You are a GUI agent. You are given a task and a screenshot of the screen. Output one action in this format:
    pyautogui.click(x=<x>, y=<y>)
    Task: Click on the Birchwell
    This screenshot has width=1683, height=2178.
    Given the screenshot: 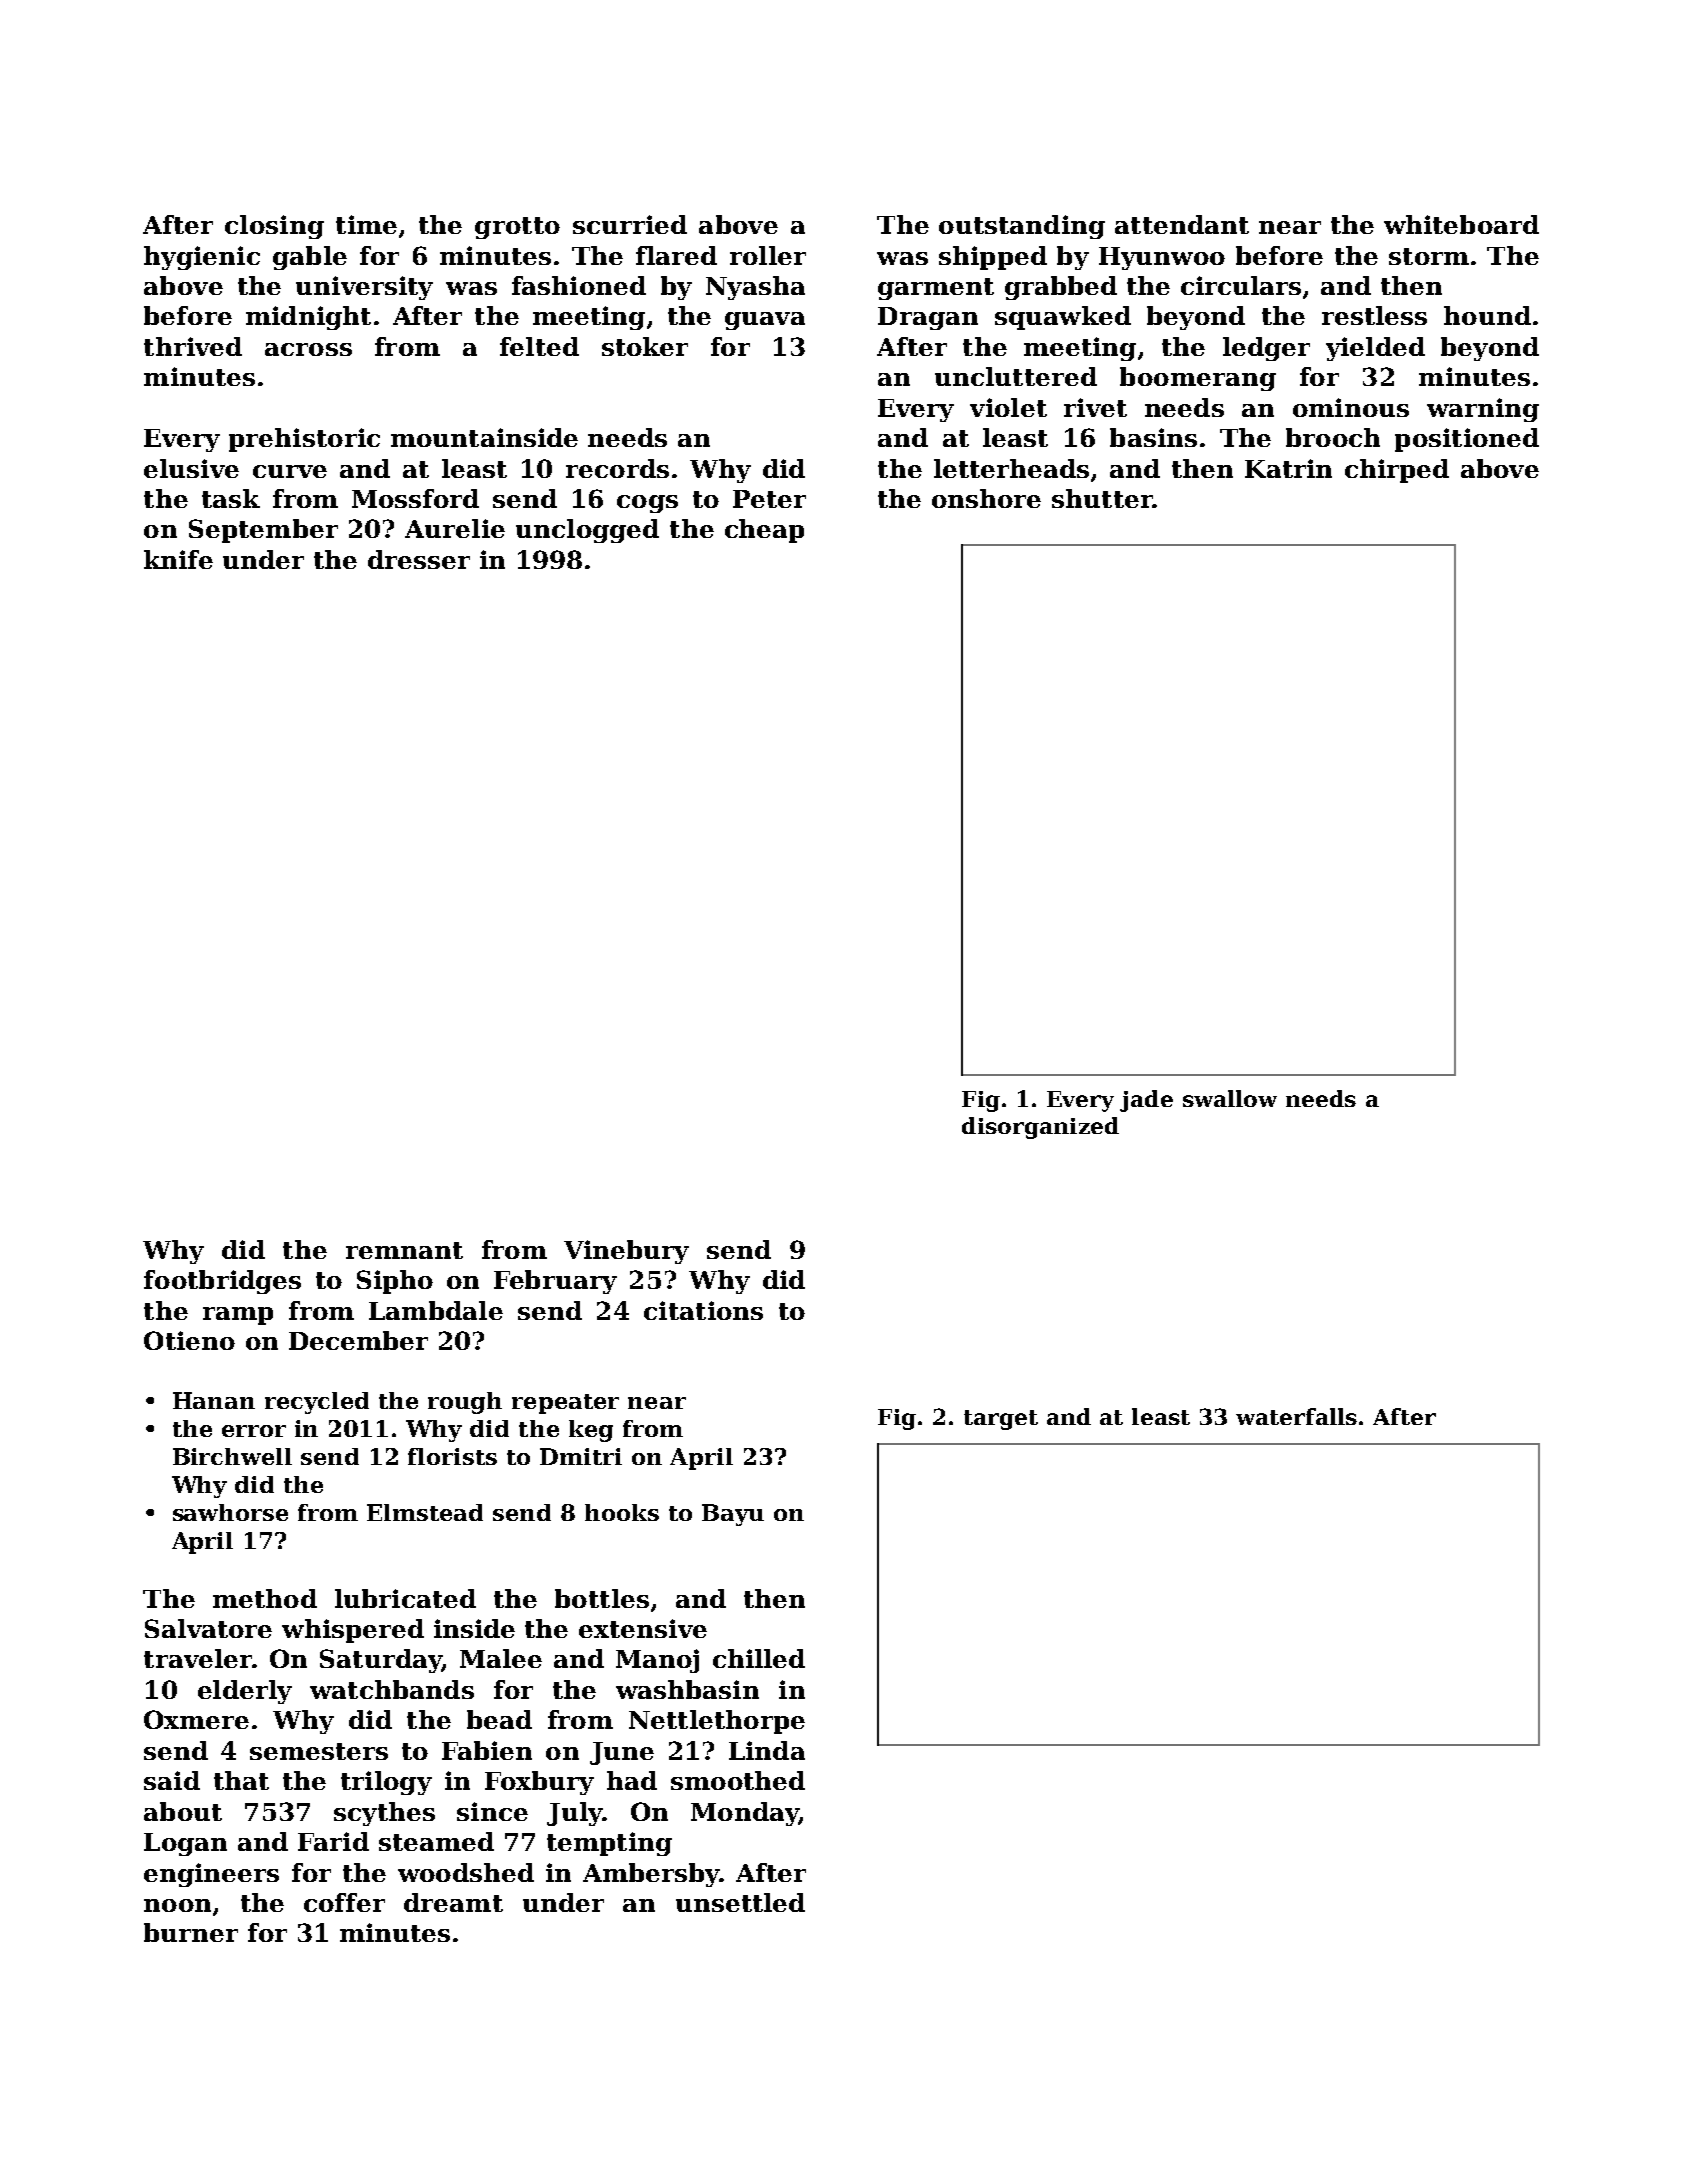 What is the action you would take?
    pyautogui.click(x=232, y=1456)
